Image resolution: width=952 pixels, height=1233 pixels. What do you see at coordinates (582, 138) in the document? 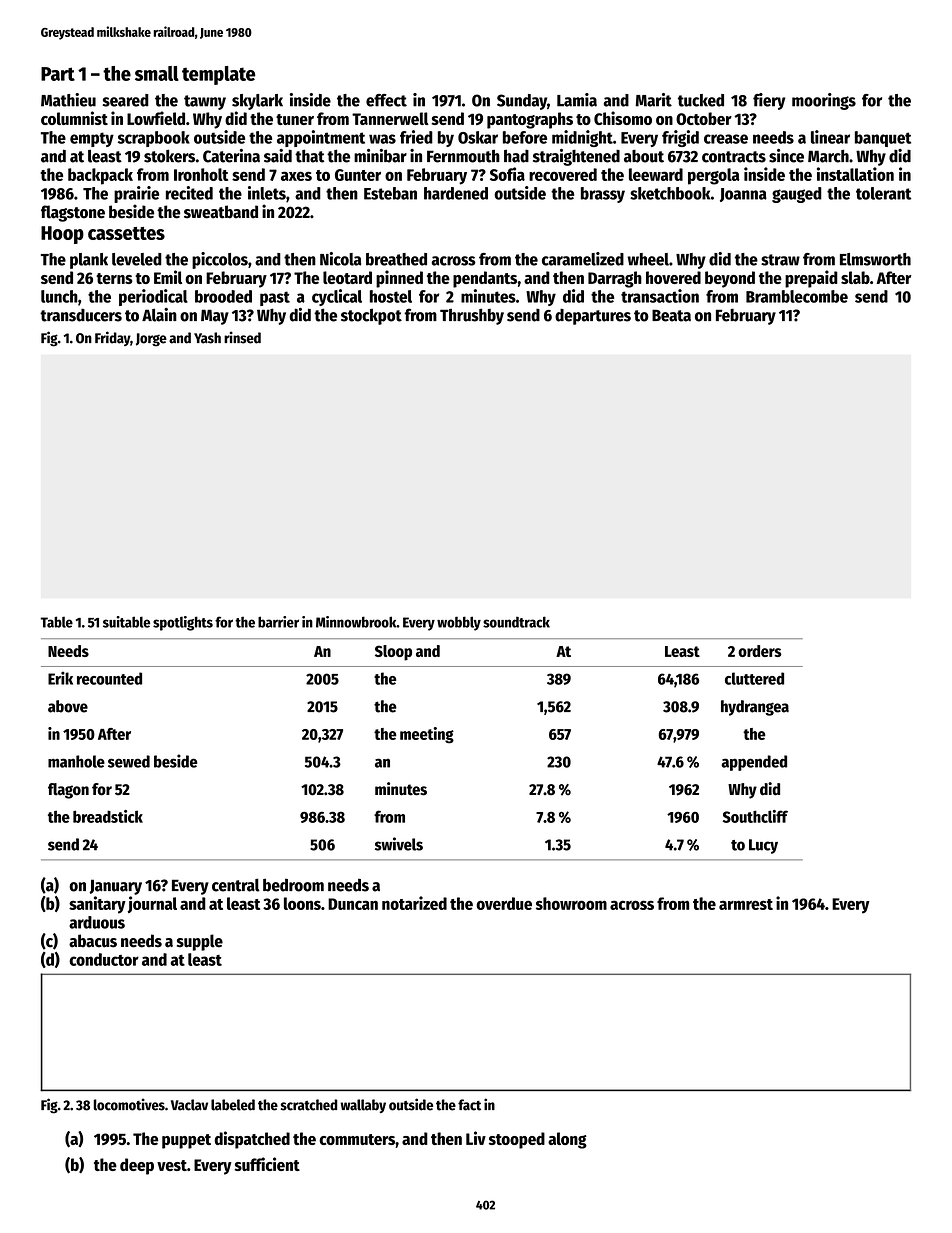
I see `midnight` at bounding box center [582, 138].
